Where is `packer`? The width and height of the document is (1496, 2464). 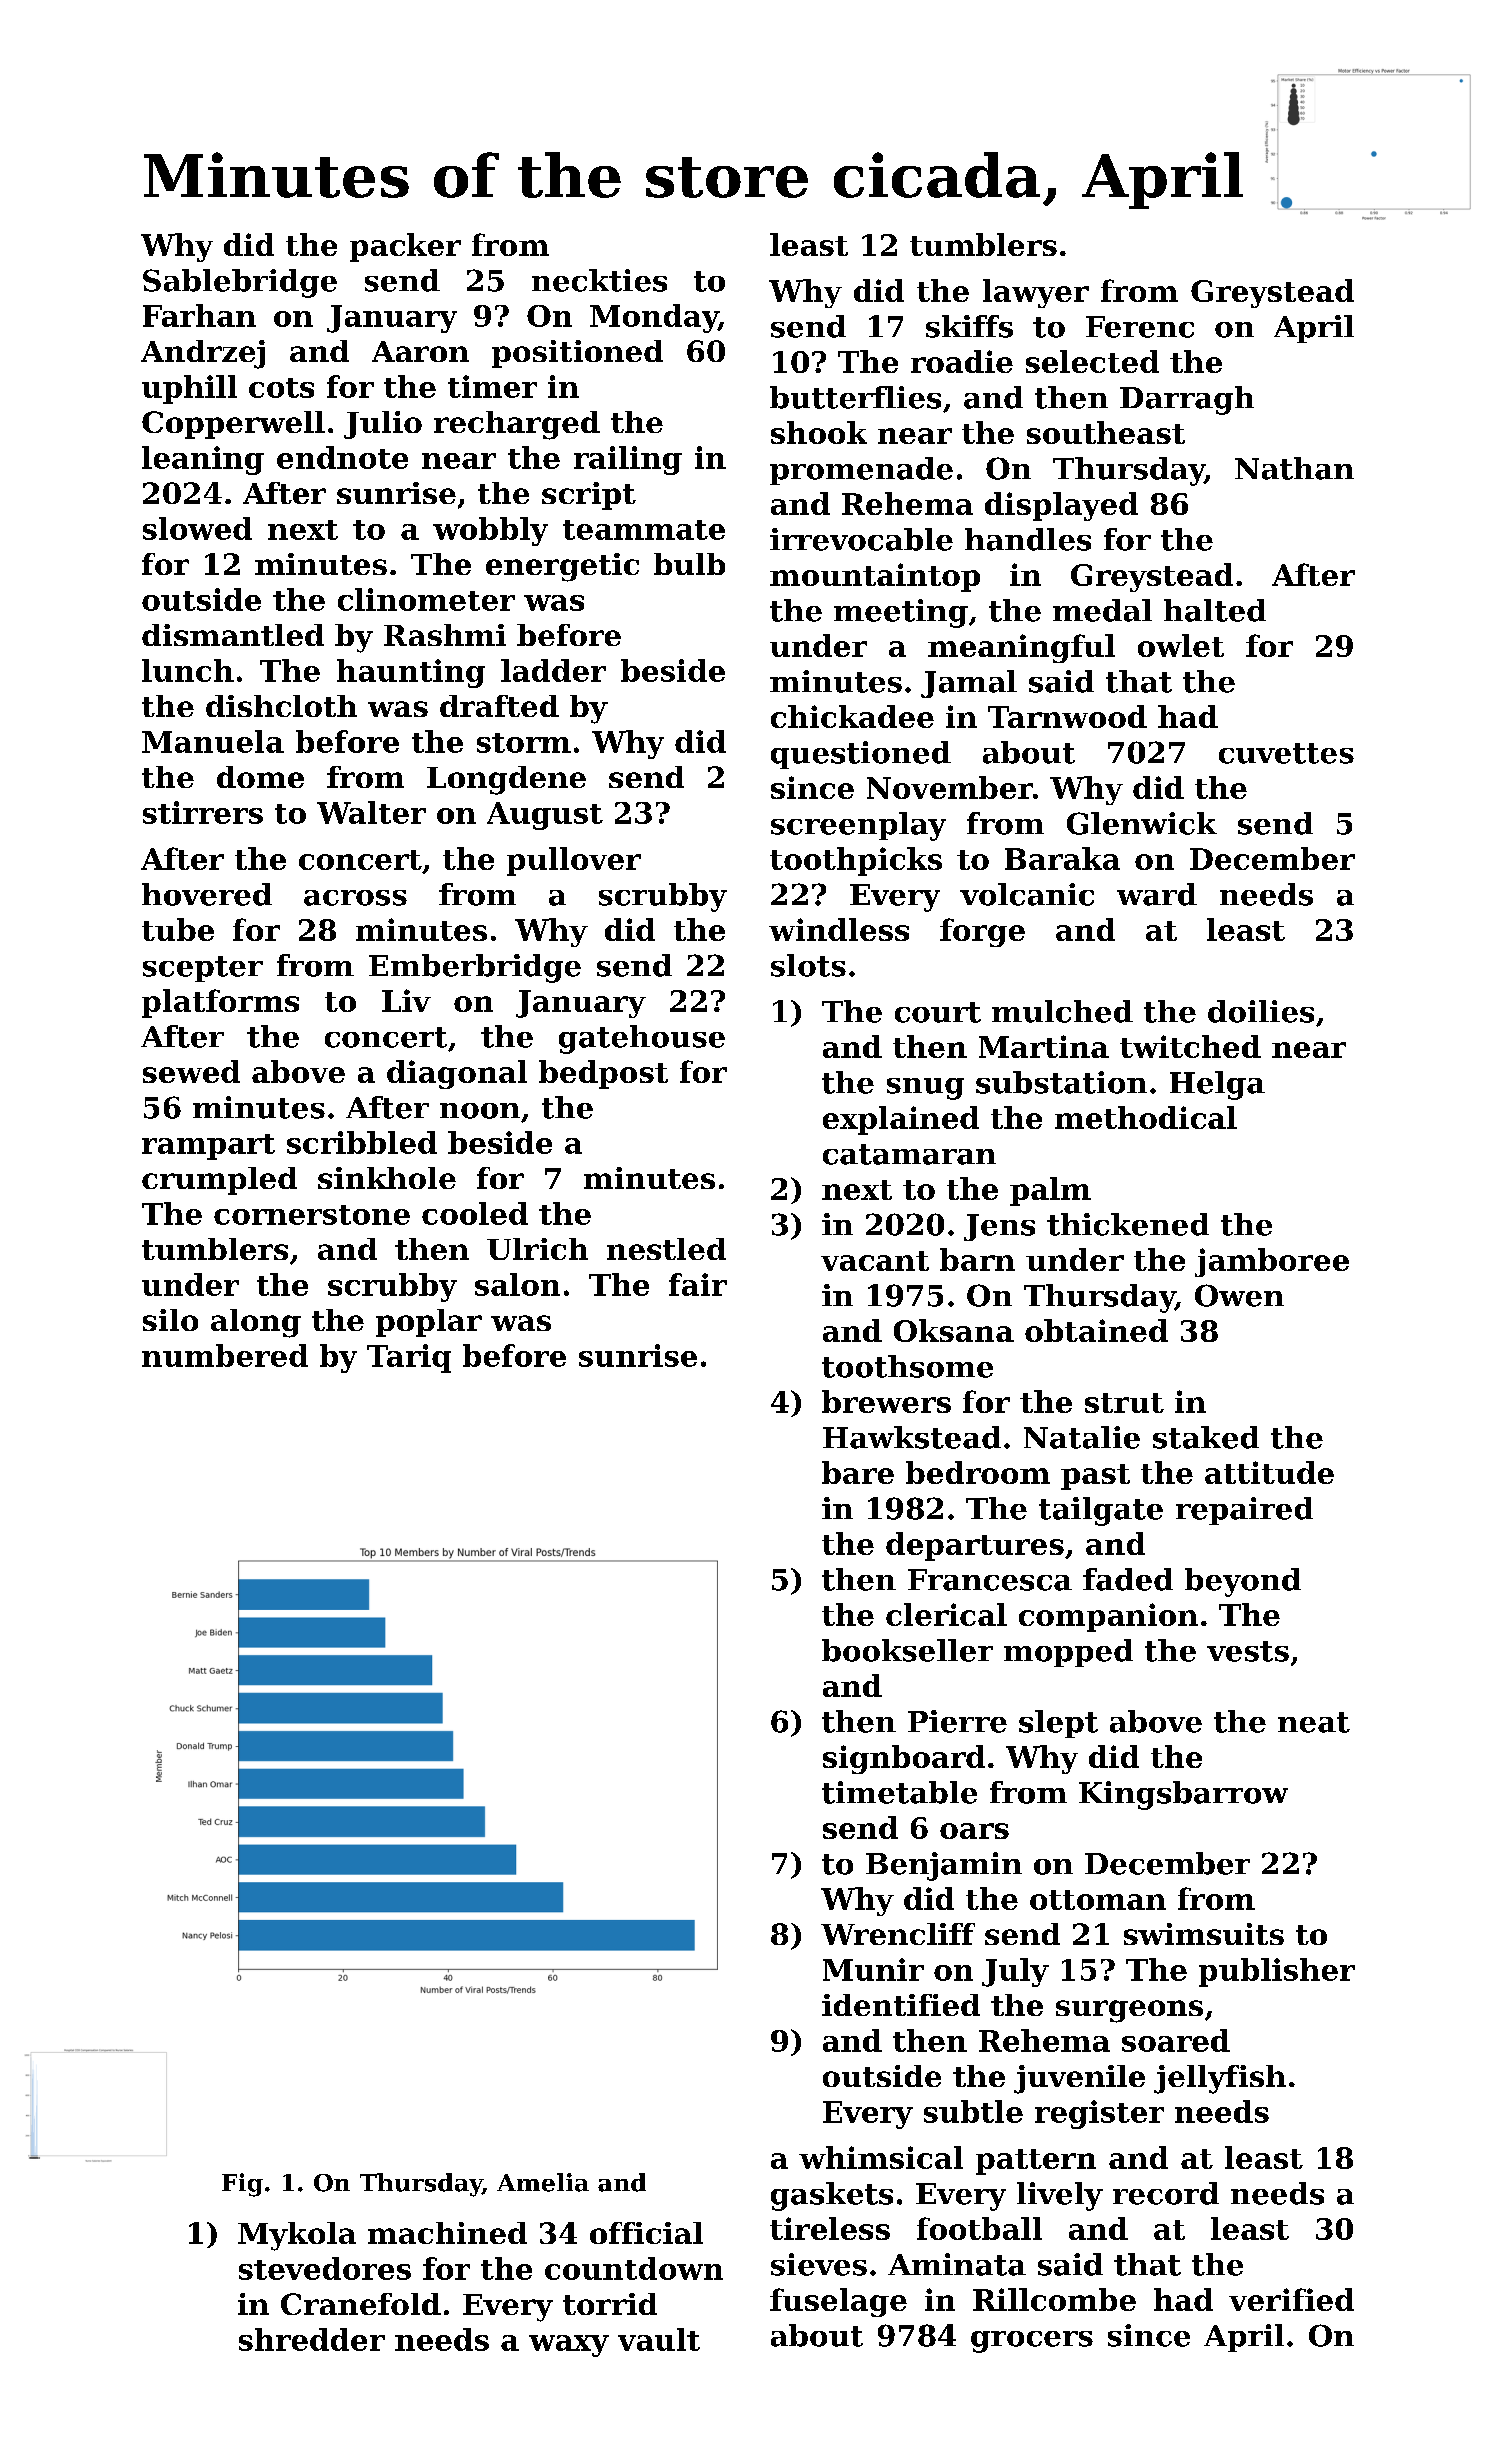 packer is located at coordinates (405, 247).
